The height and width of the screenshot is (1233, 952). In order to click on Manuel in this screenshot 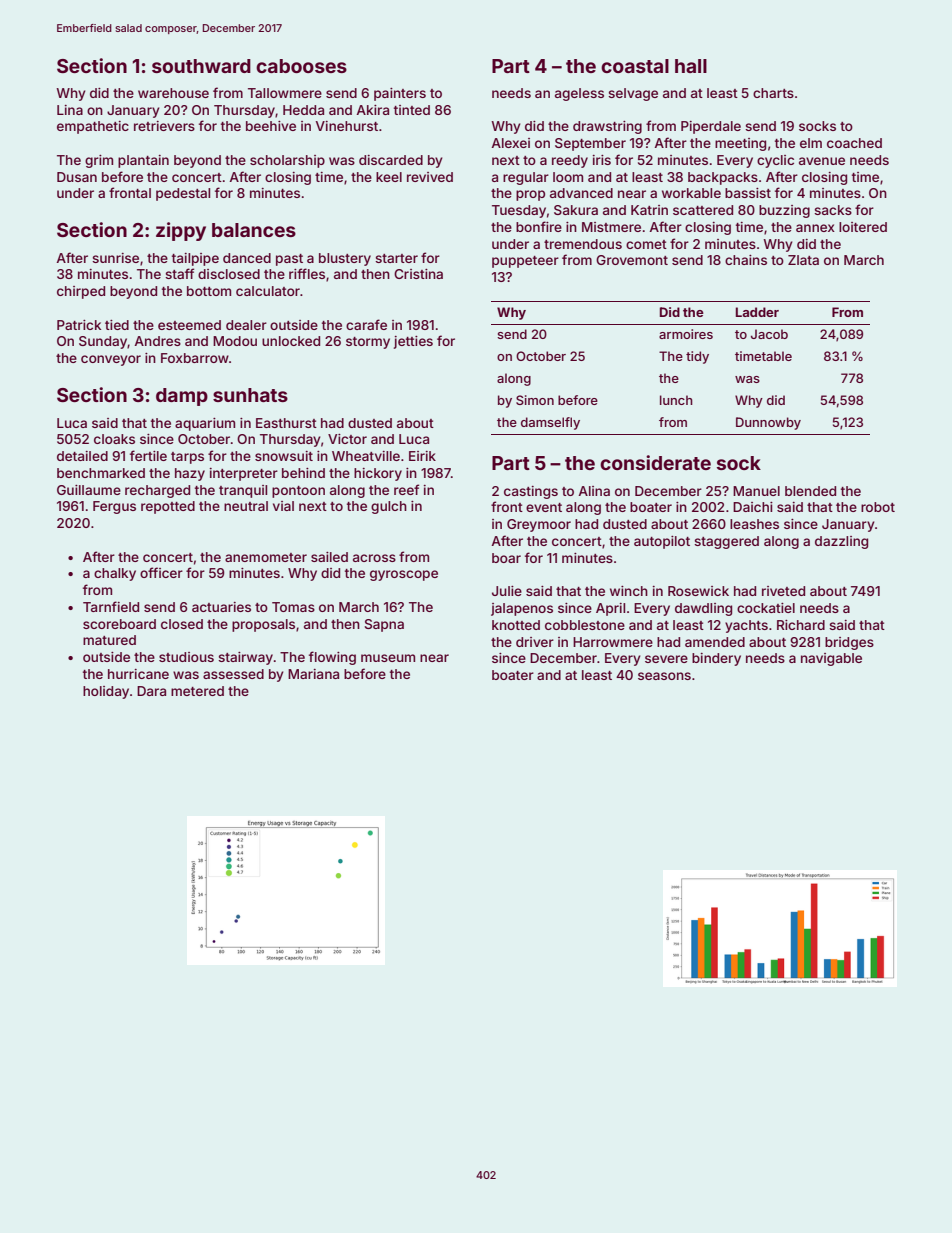, I will do `click(756, 491)`.
